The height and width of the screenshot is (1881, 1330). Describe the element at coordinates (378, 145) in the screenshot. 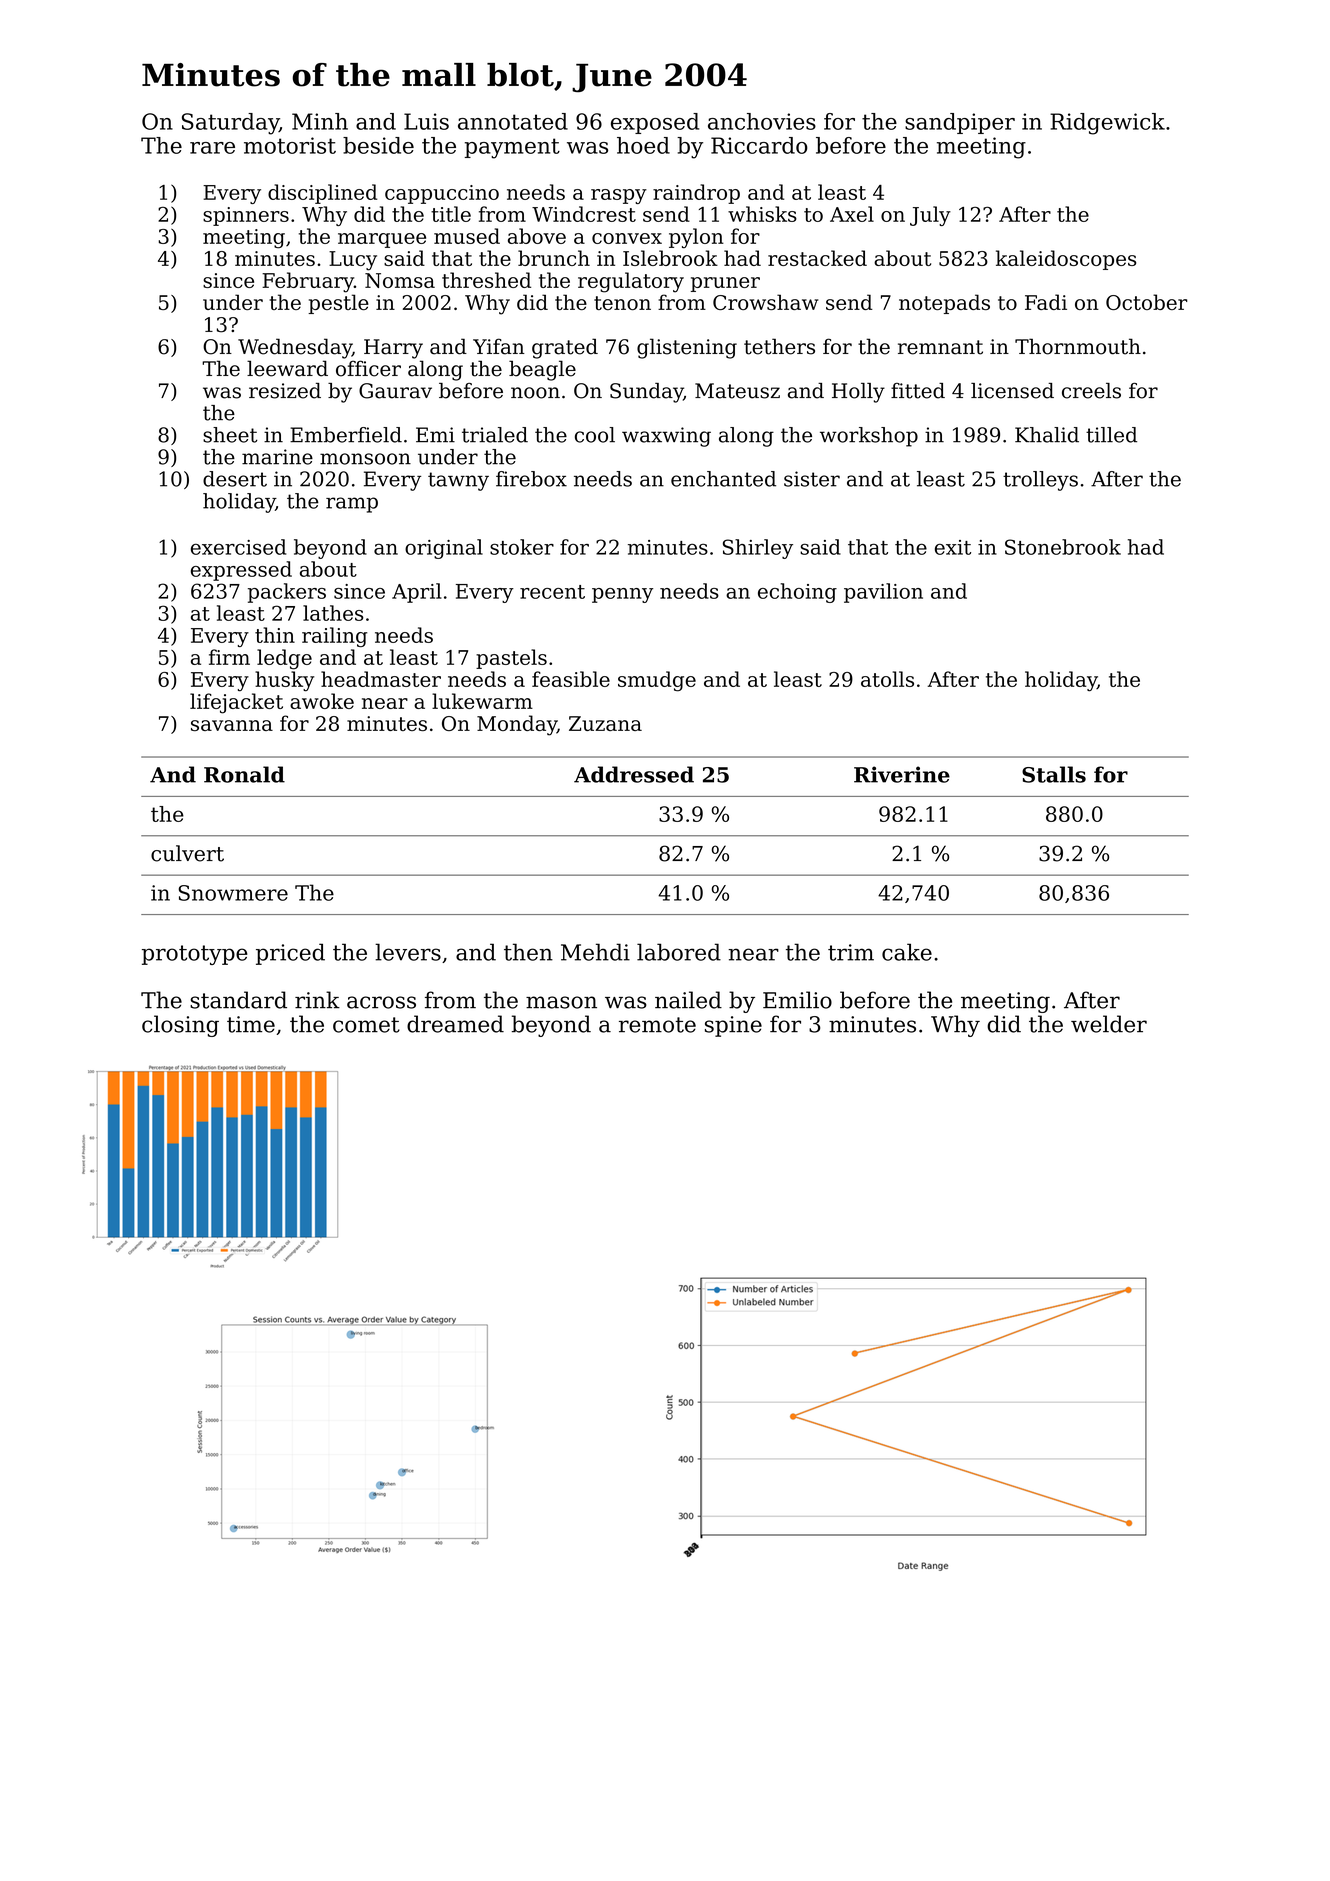

I see `beside` at that location.
